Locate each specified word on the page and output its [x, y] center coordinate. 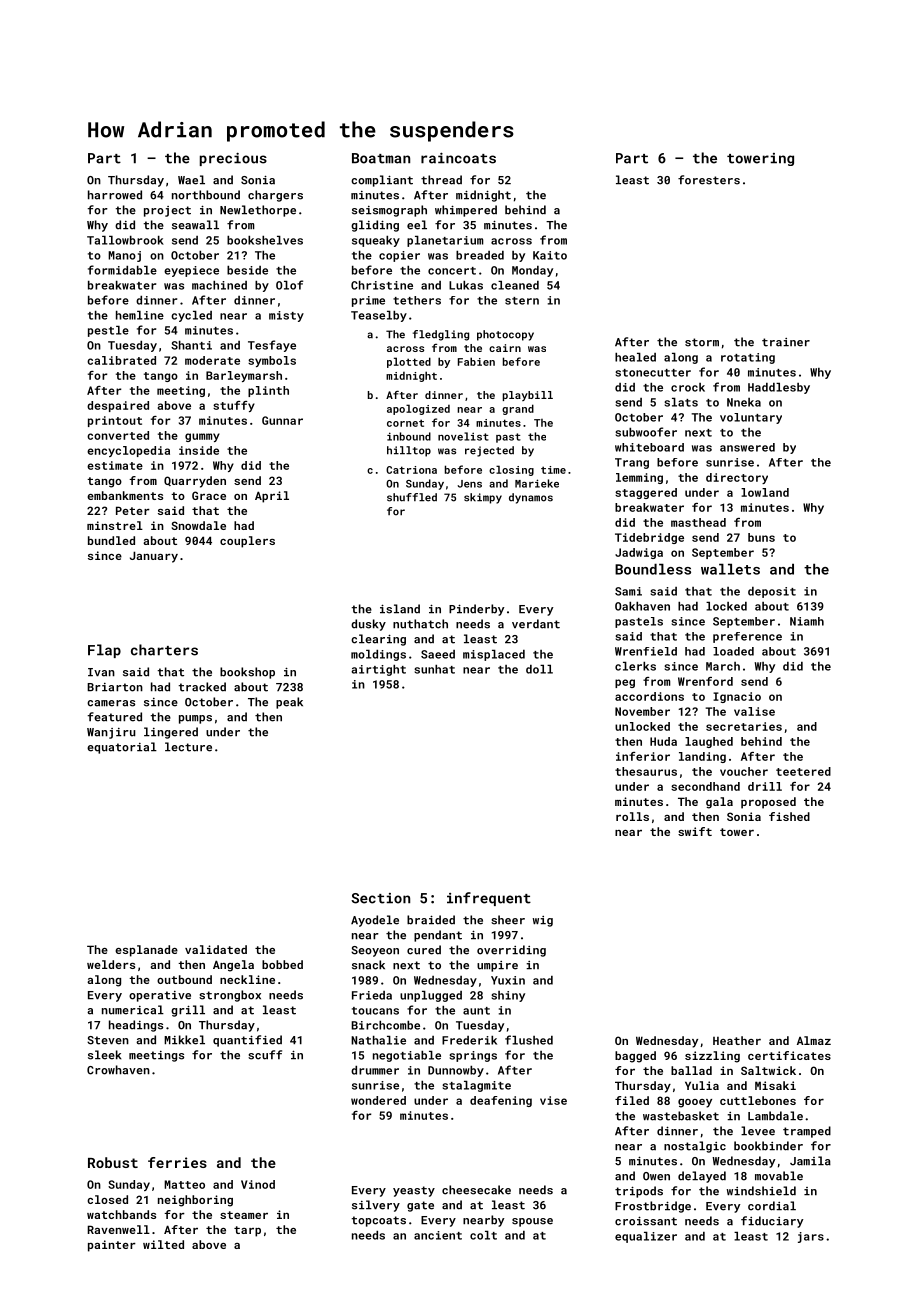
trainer [786, 342]
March [723, 666]
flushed [529, 1040]
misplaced [494, 655]
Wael [191, 180]
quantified [247, 1041]
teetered [803, 771]
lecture [188, 747]
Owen [656, 1176]
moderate [212, 360]
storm [702, 342]
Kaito [550, 255]
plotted [409, 362]
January [154, 557]
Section [380, 898]
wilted [163, 1244]
